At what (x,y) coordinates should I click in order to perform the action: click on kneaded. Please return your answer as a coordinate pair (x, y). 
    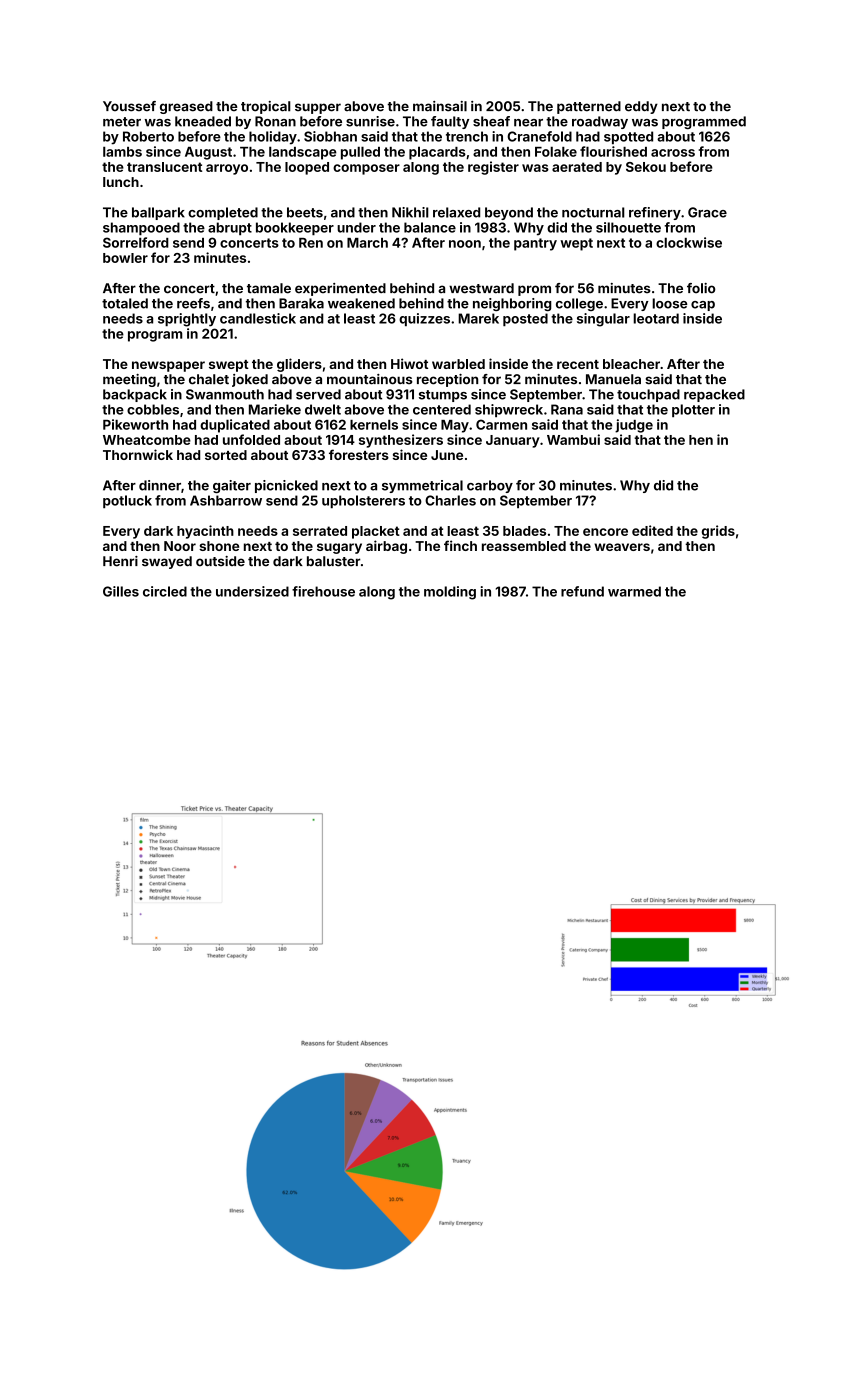
    Looking at the image, I should click on (203, 121).
